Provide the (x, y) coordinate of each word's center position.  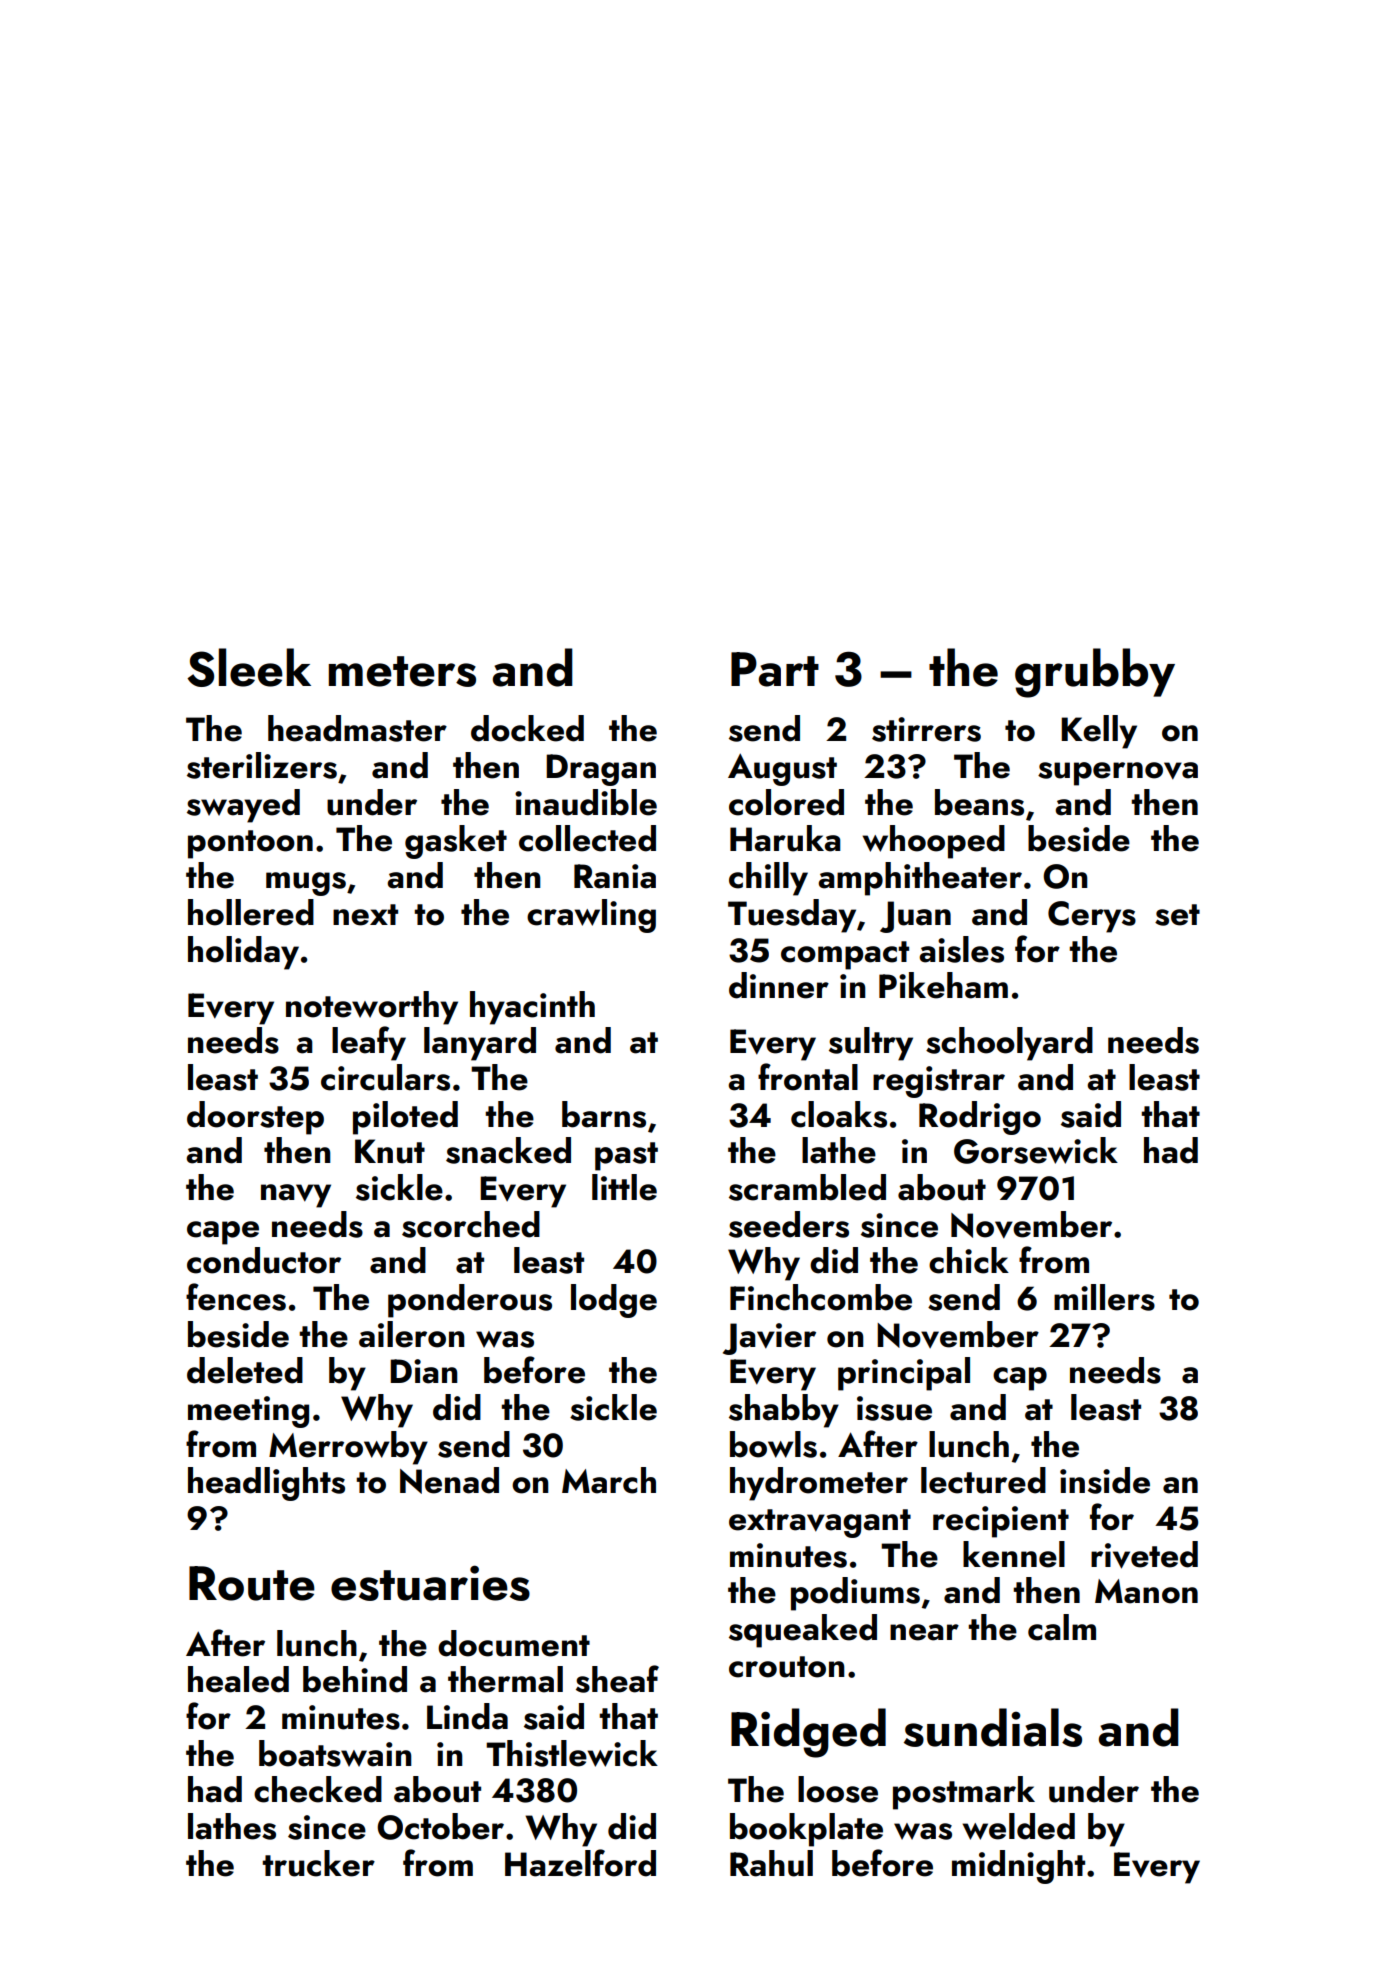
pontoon (250, 844)
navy (296, 1196)
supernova (1118, 774)
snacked (508, 1150)
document (514, 1643)
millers (1104, 1297)
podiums (855, 1594)
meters (402, 671)
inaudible (586, 802)
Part (775, 669)
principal (904, 1374)
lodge (614, 1301)
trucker (318, 1863)
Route (252, 1583)
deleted (245, 1370)
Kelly (1099, 732)
